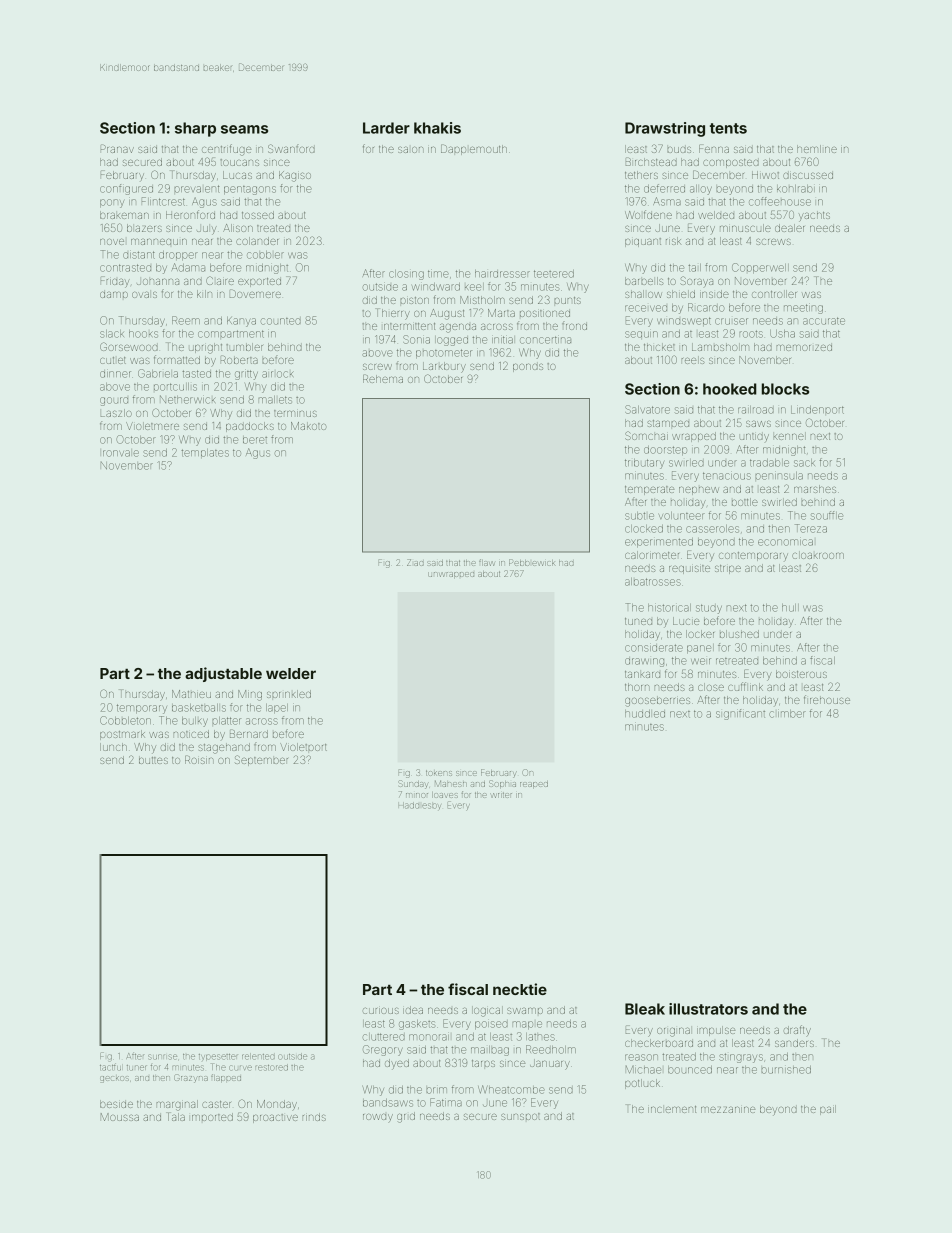 The image size is (952, 1233). I want to click on templates, so click(205, 453).
